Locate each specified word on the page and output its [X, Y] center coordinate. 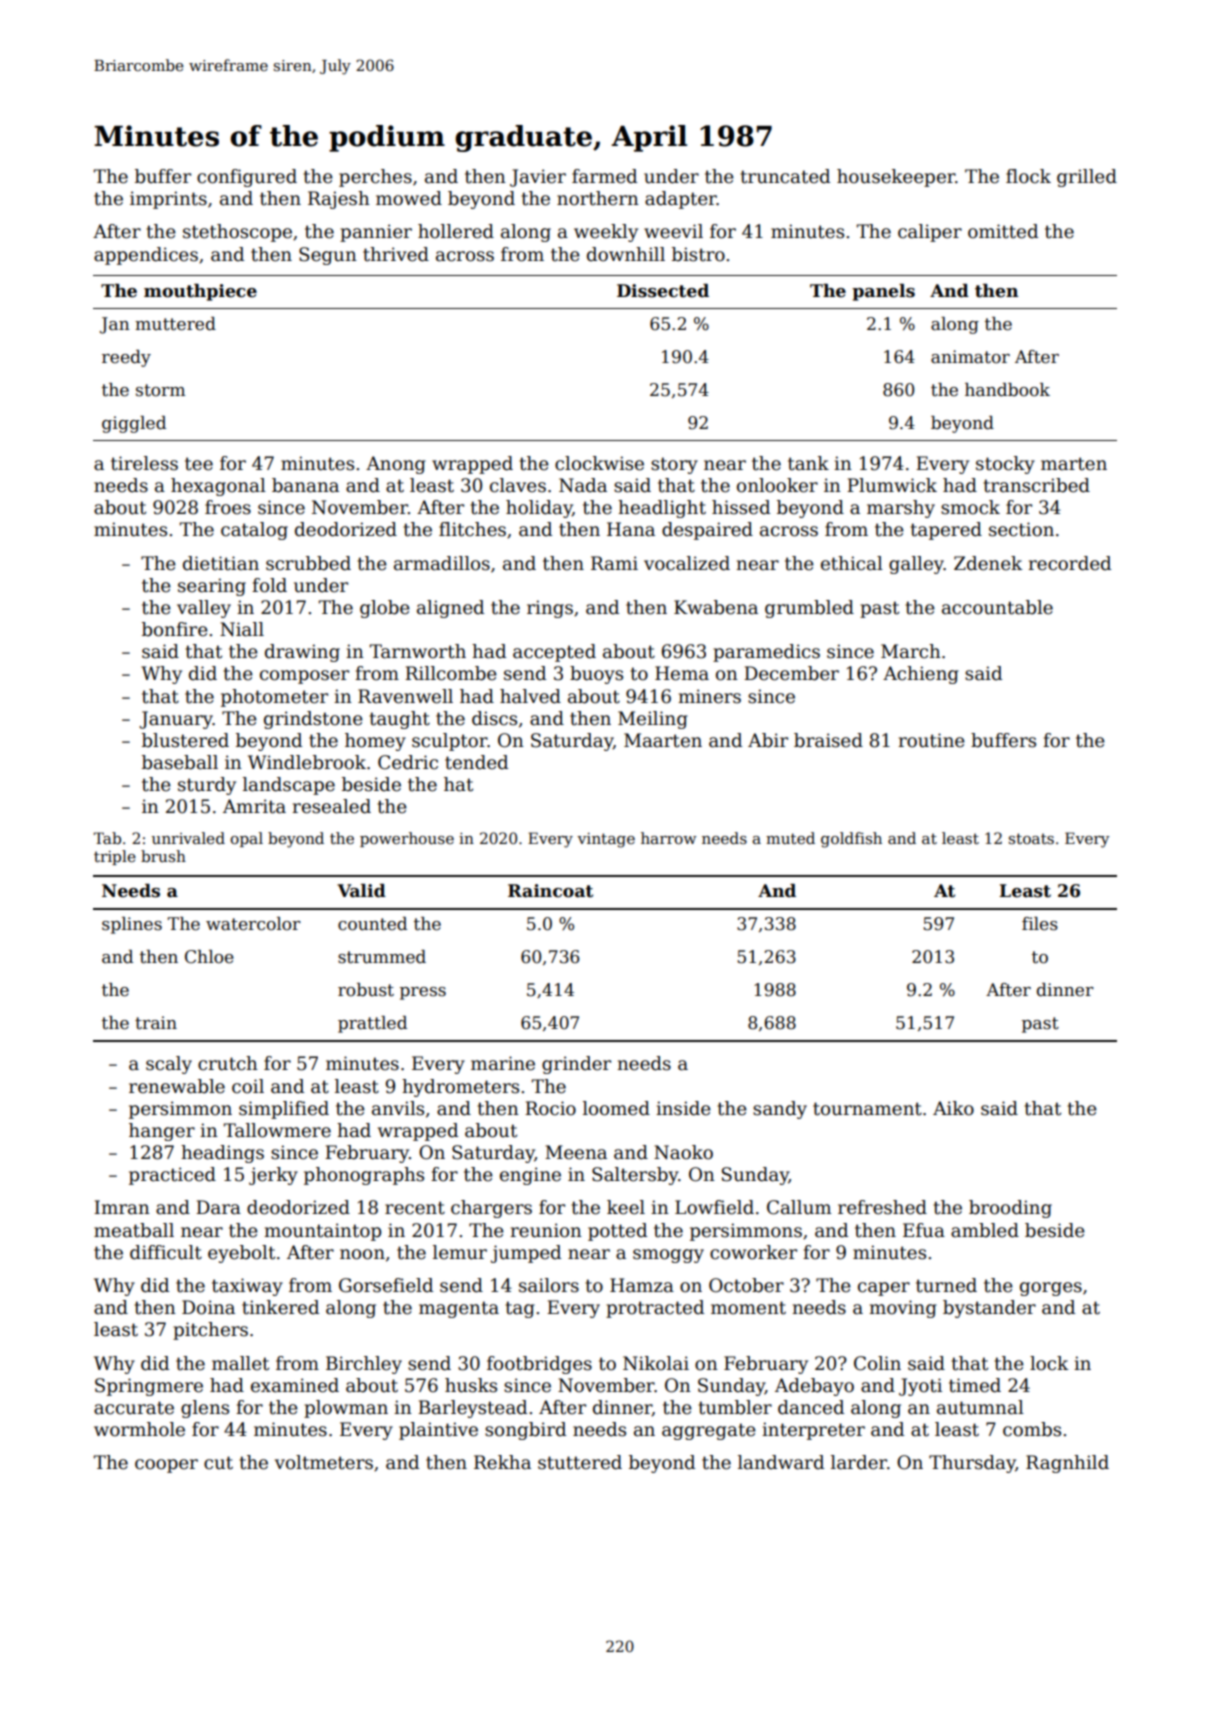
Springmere [149, 1387]
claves [518, 485]
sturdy [207, 786]
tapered [946, 531]
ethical [852, 563]
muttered [175, 324]
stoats [1031, 838]
